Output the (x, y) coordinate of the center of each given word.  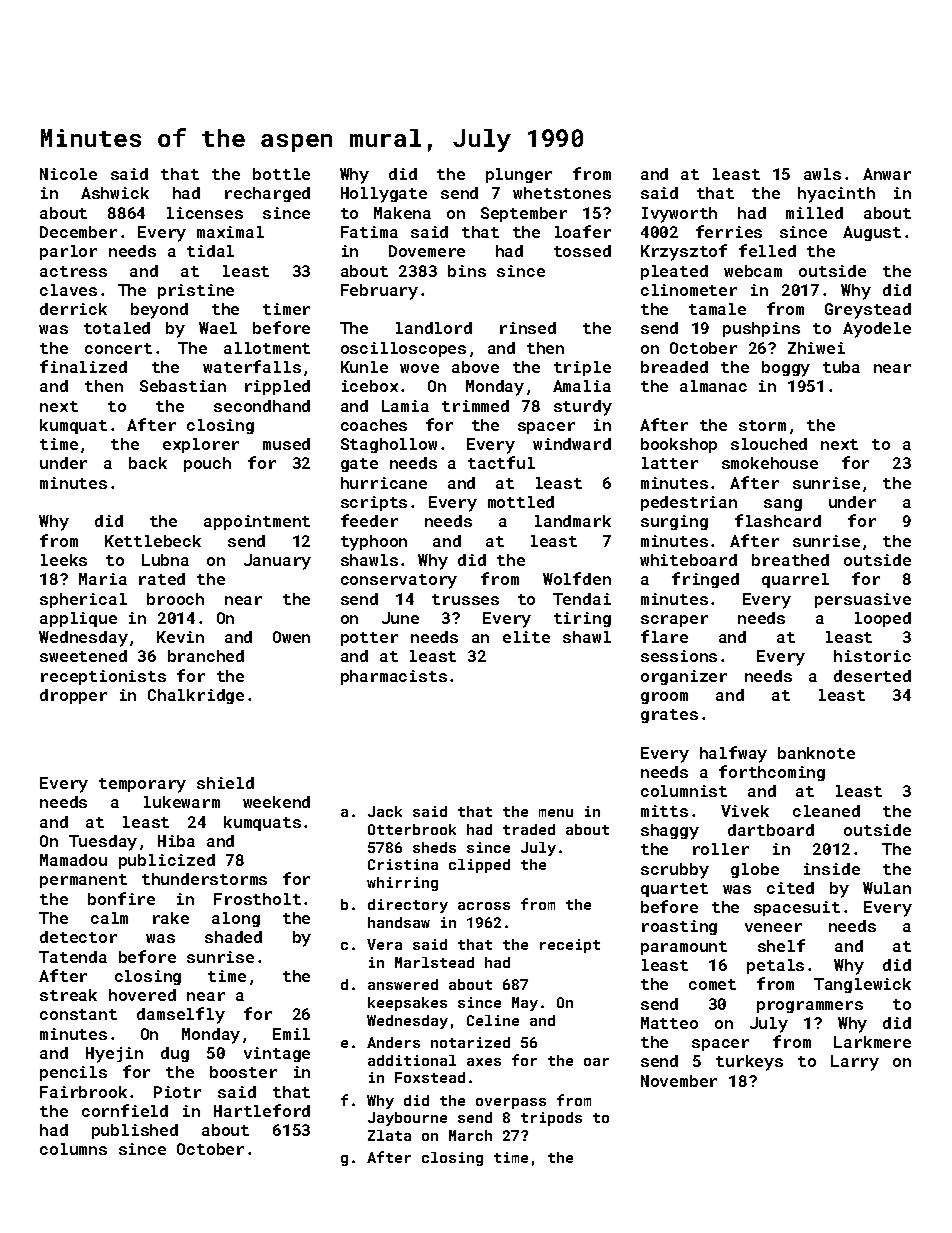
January (277, 562)
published (135, 1131)
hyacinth (836, 195)
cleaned (826, 811)
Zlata (389, 1135)
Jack (385, 811)
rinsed (528, 328)
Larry (855, 1063)
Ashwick (115, 193)
